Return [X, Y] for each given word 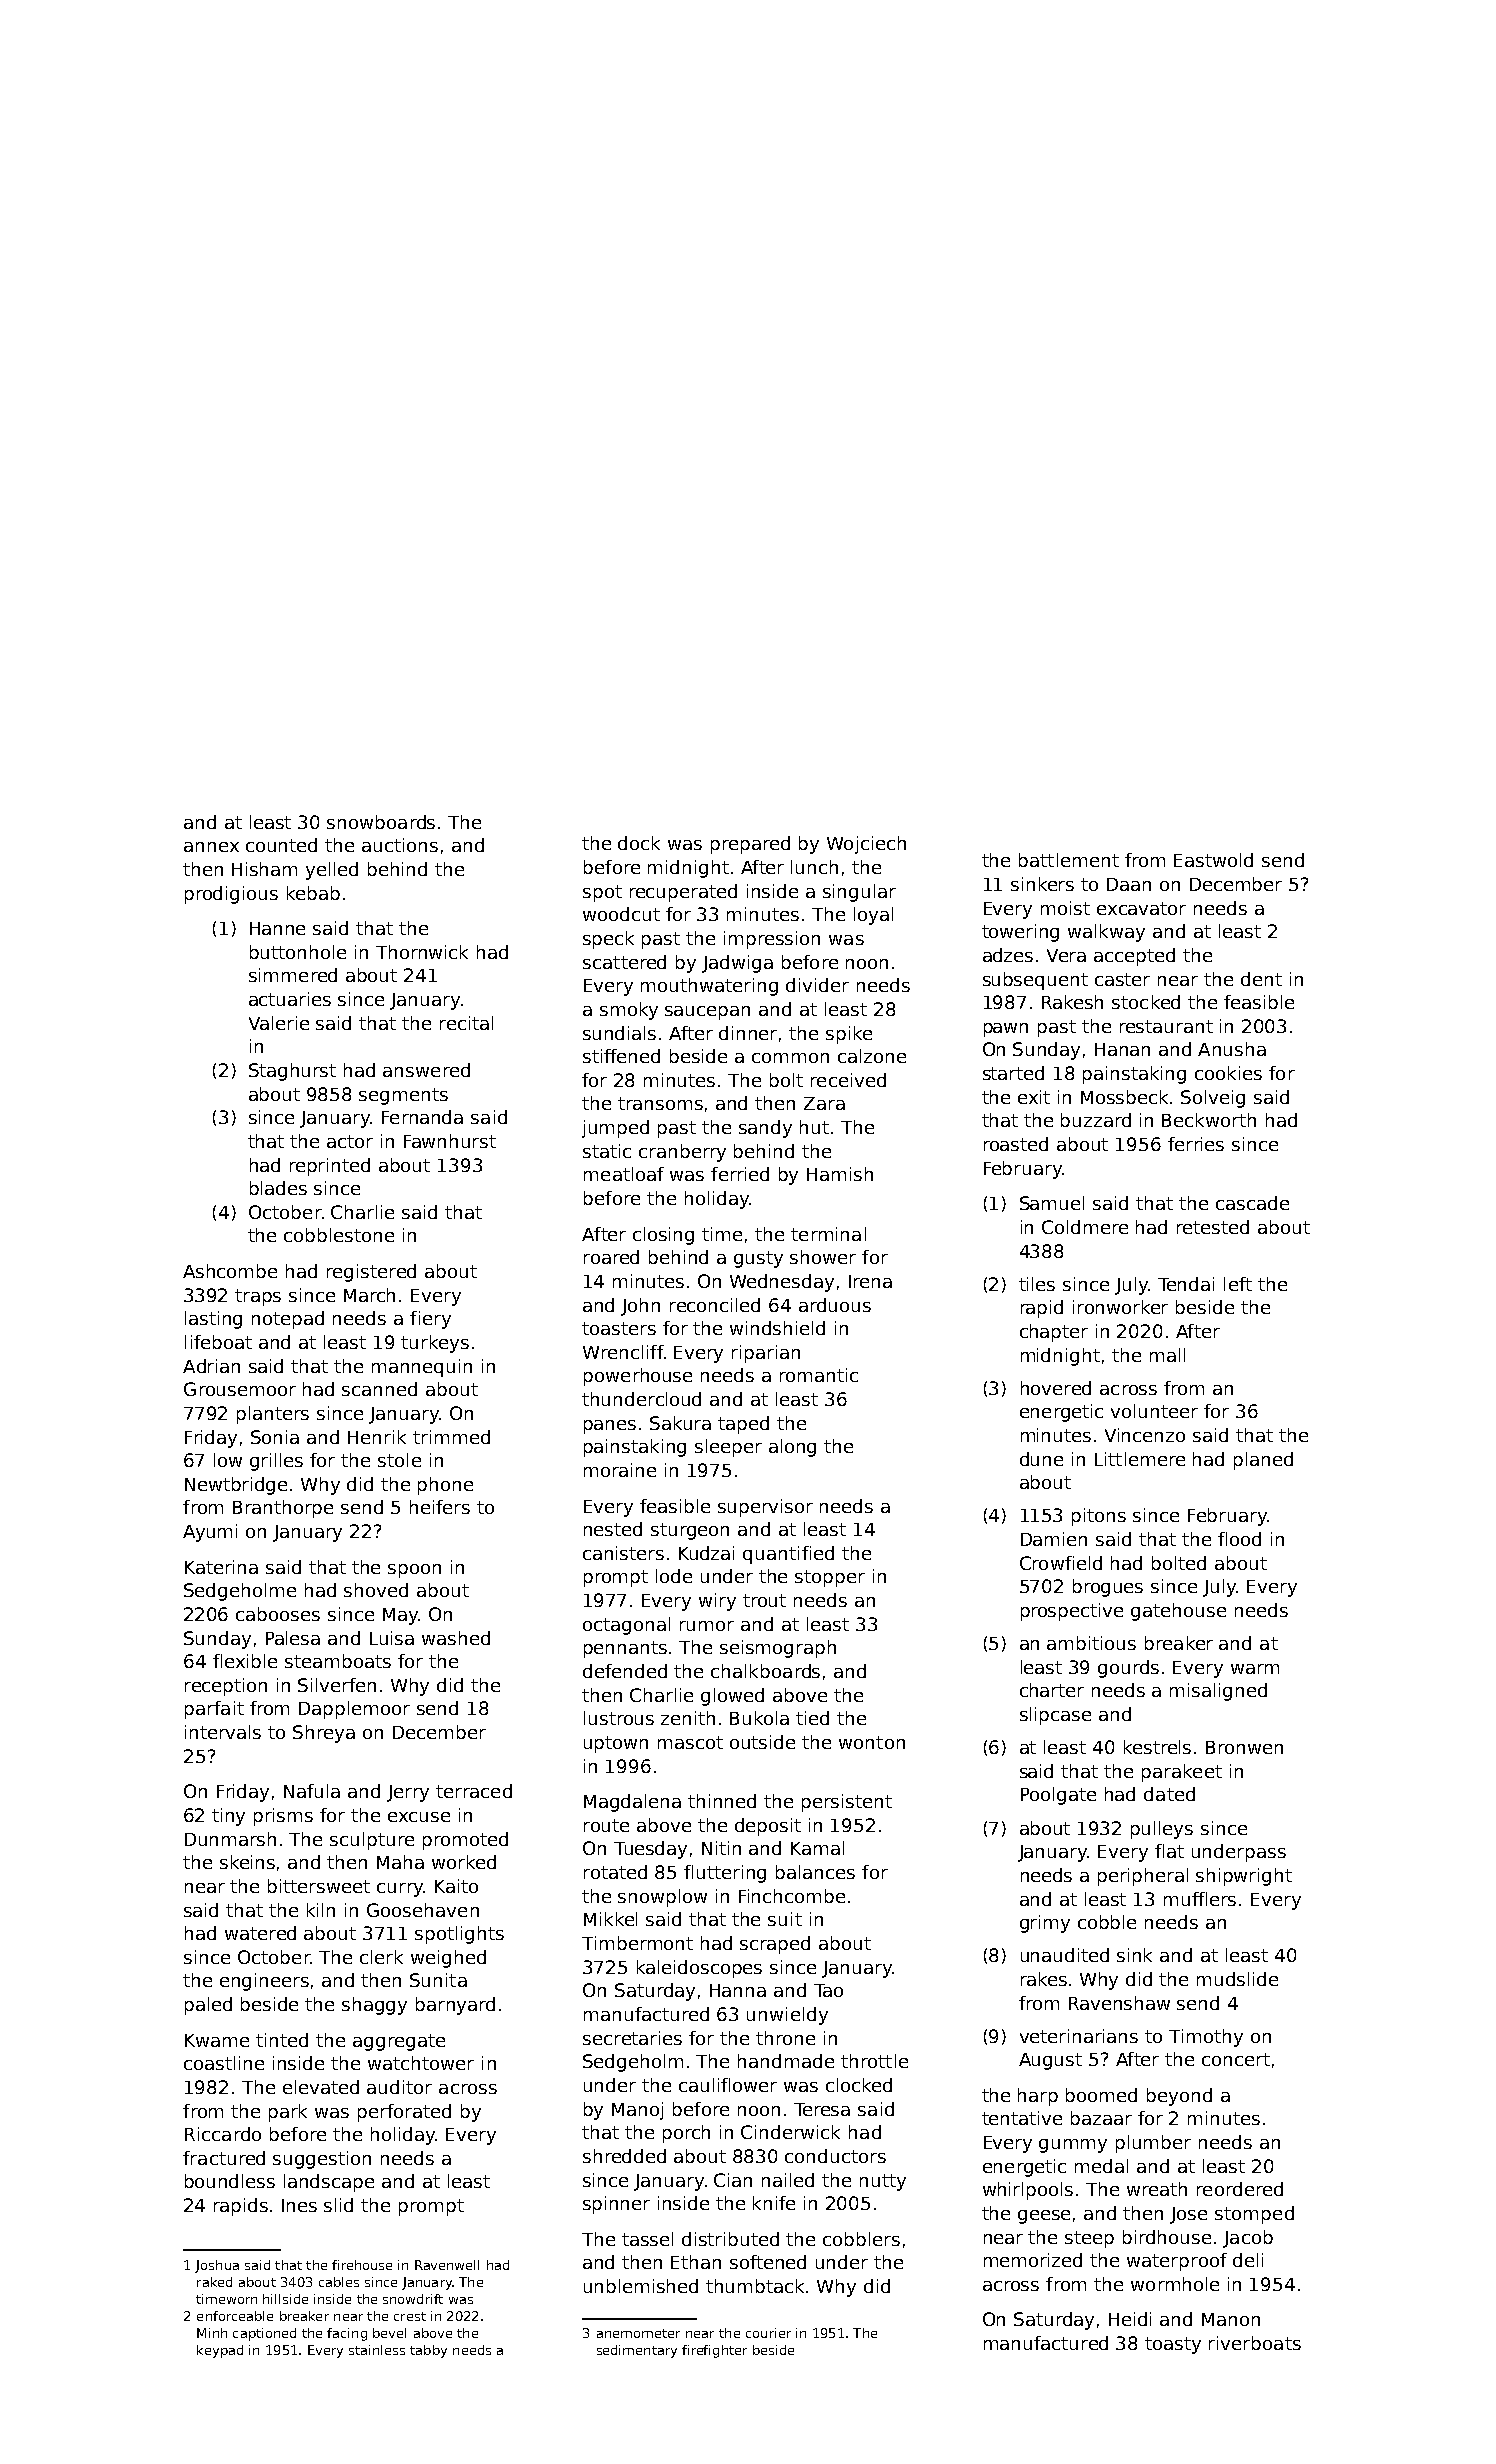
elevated [321, 2087]
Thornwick [422, 952]
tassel [647, 2239]
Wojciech [866, 845]
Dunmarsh [230, 1839]
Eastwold [1213, 860]
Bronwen [1244, 1747]
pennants [625, 1649]
